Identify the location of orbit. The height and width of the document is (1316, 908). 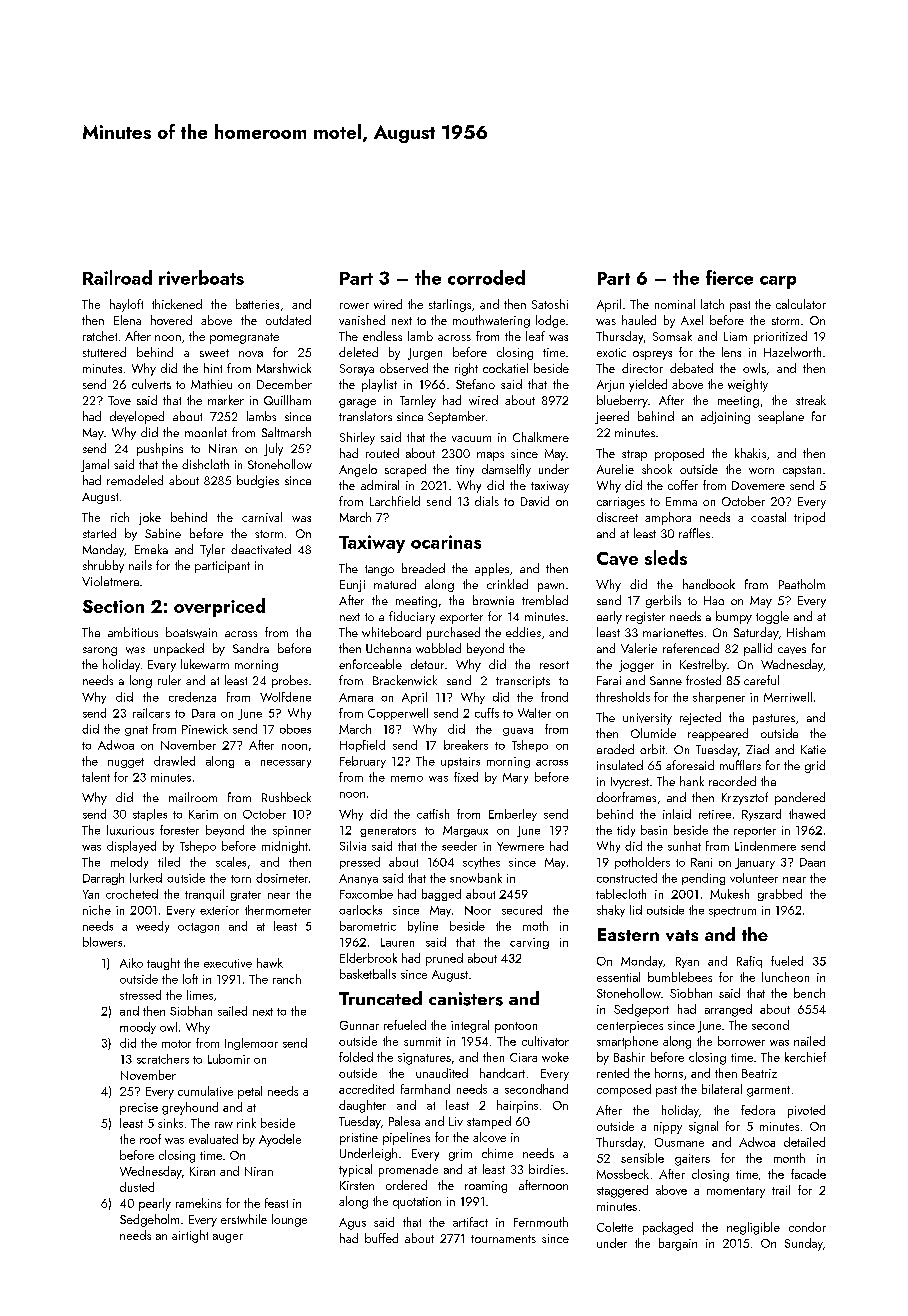
(652, 749).
